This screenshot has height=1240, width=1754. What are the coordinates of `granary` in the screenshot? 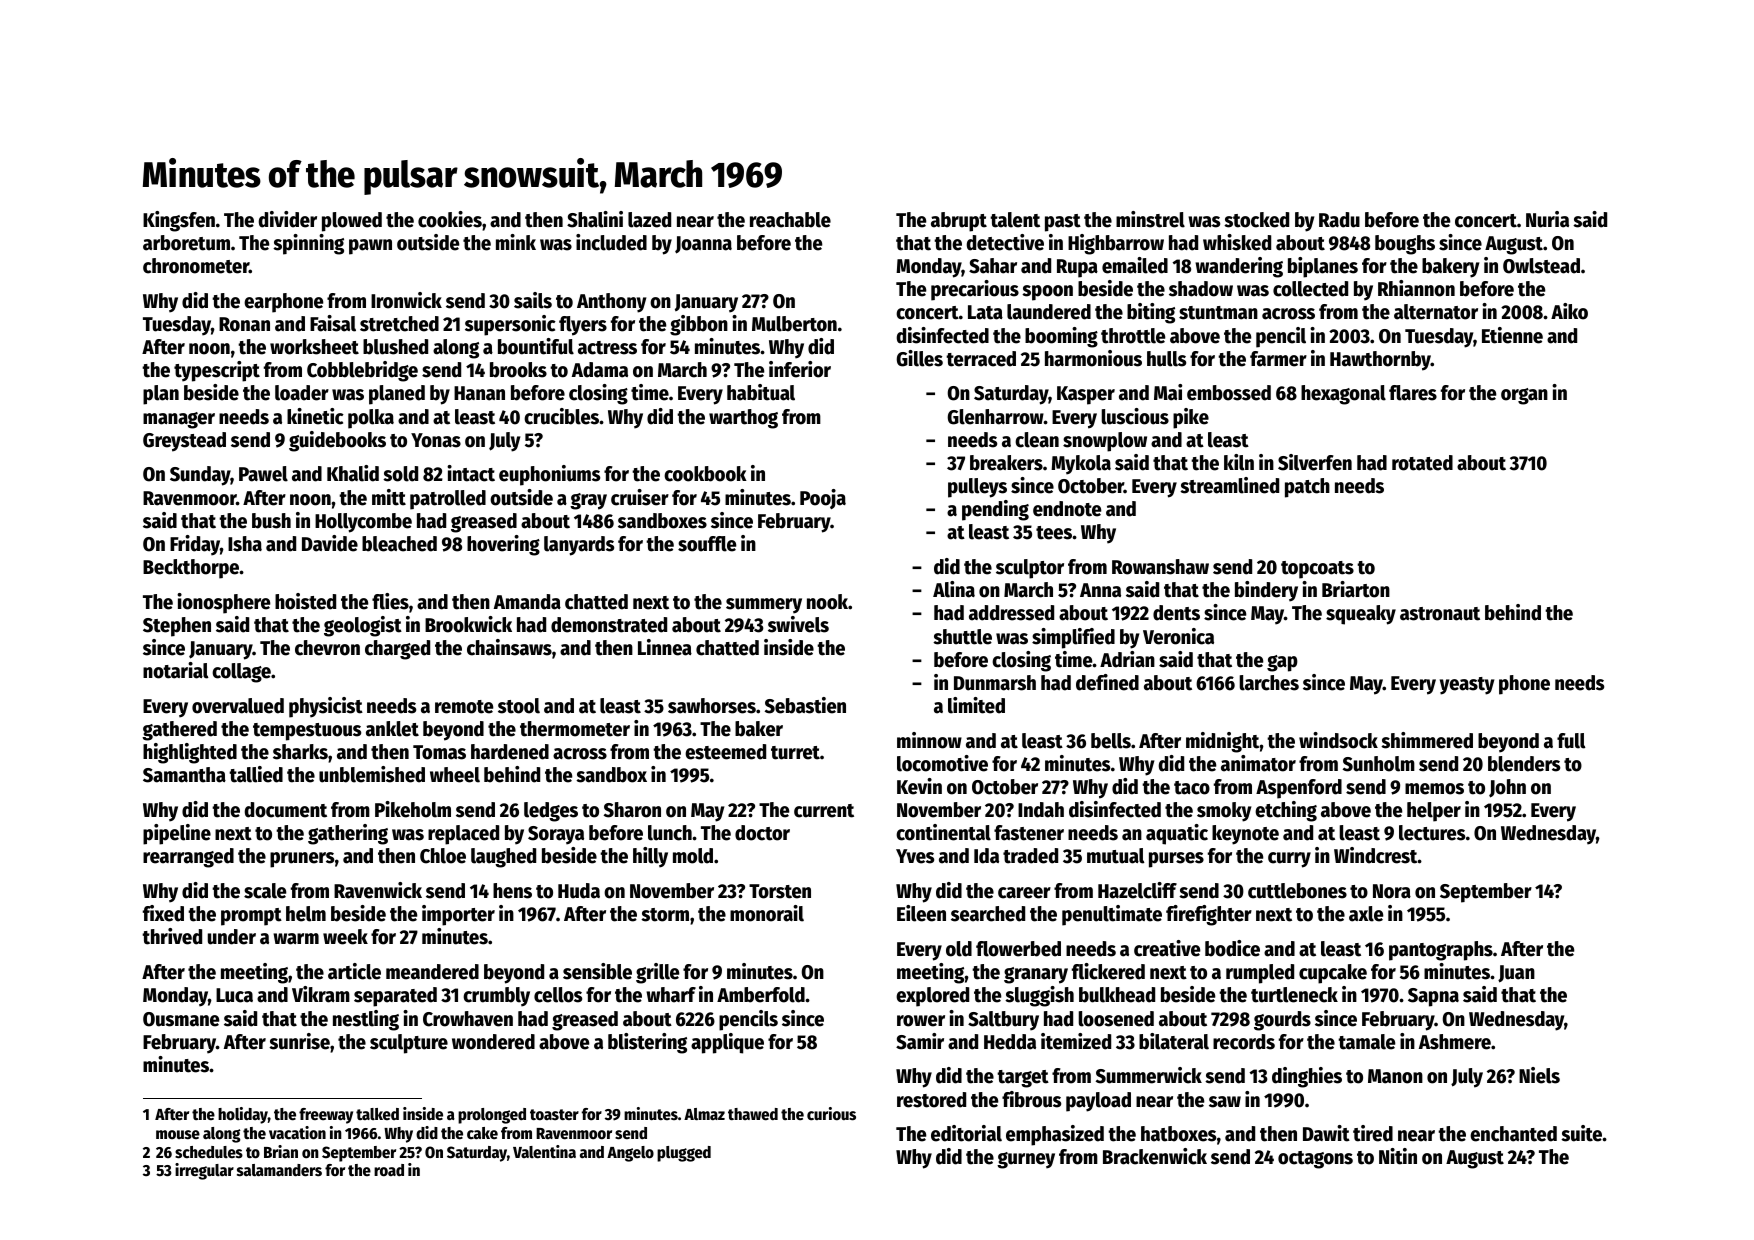 It's located at (1036, 975).
